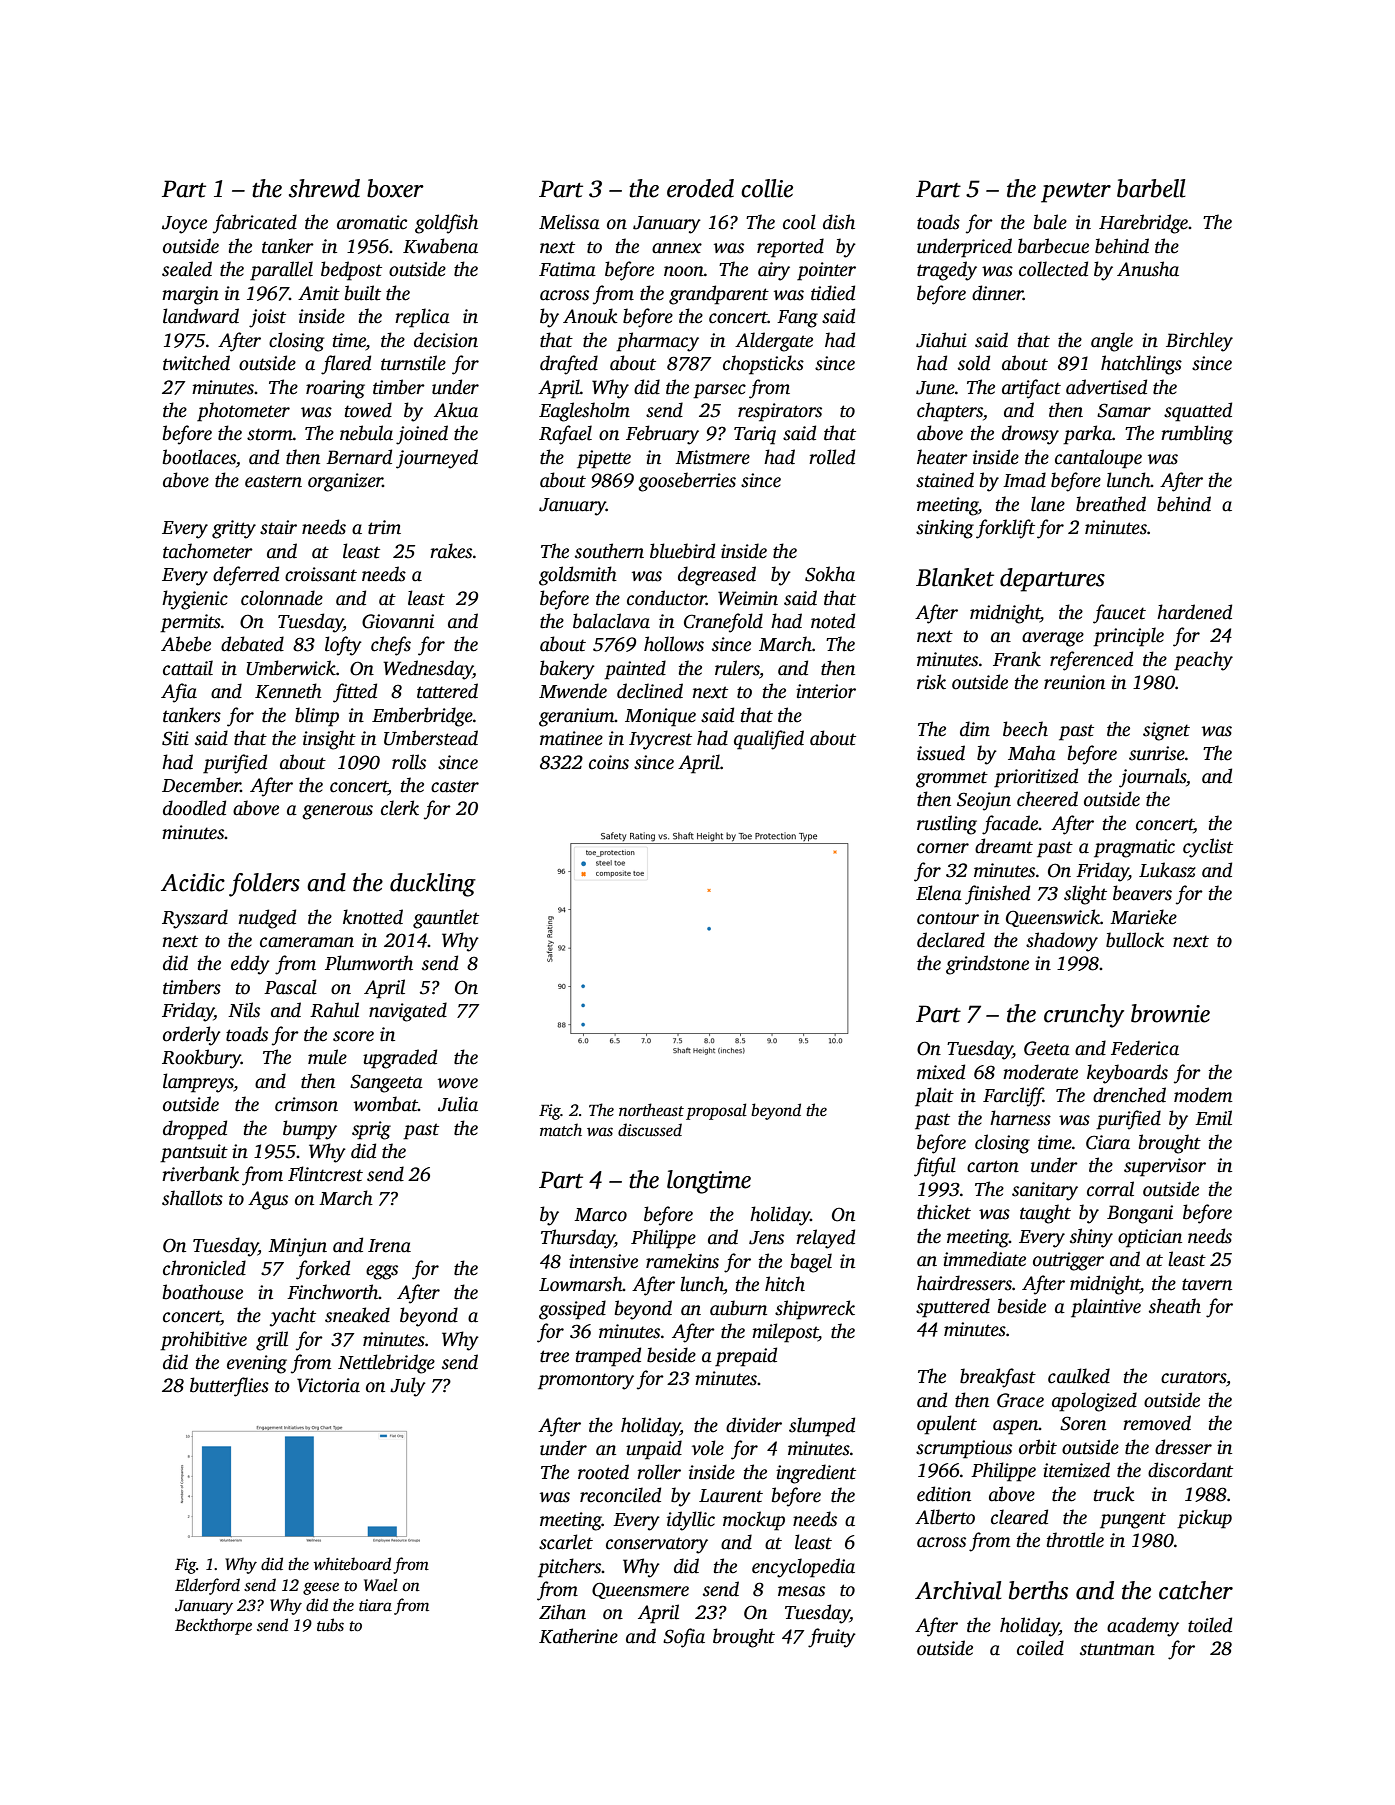  Describe the element at coordinates (716, 1111) in the document. I see `proposal` at that location.
